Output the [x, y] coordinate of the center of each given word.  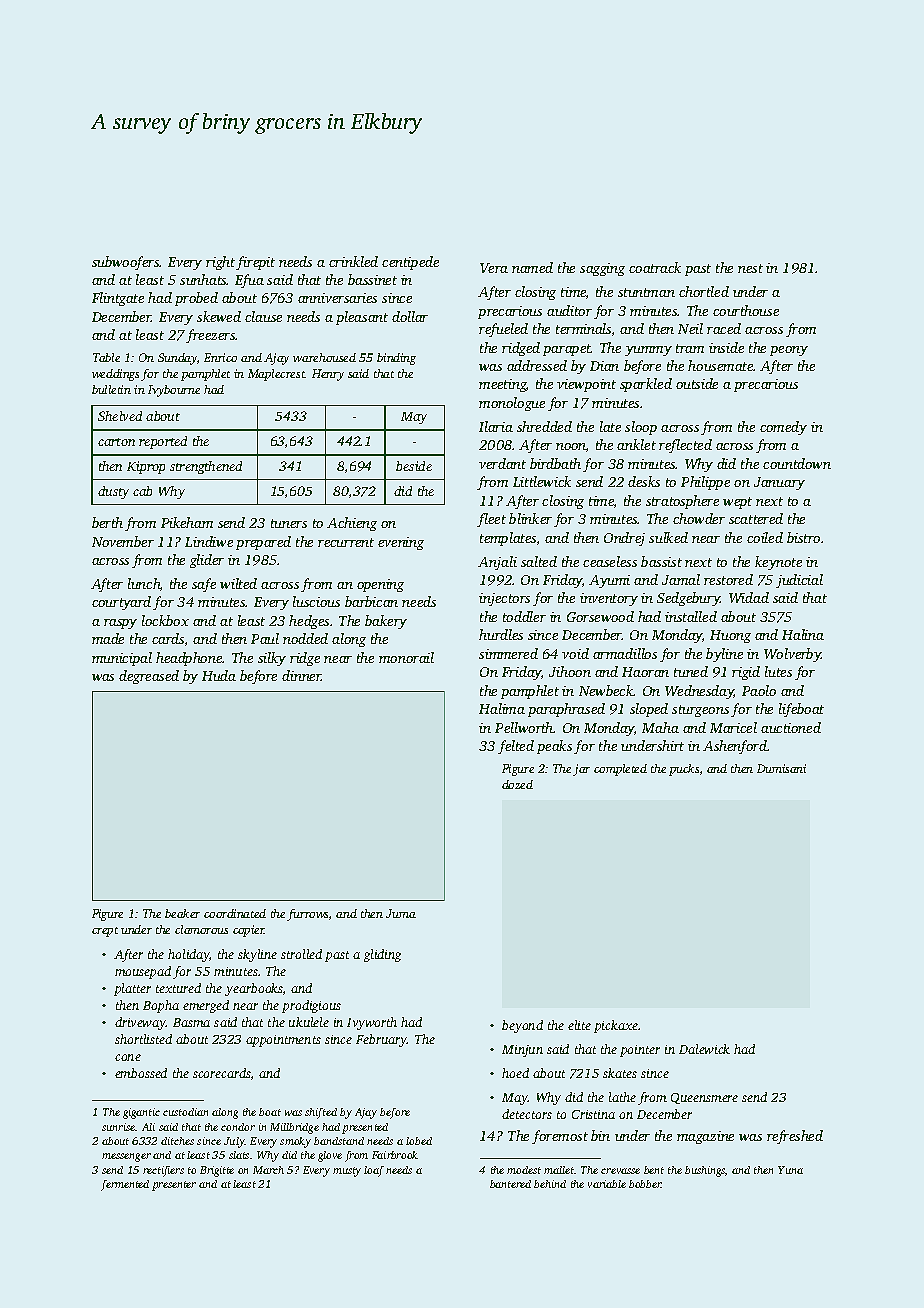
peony [789, 351]
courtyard [121, 603]
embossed [141, 1073]
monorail [406, 657]
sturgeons [700, 711]
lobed [419, 1141]
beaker [182, 913]
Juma [401, 913]
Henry [328, 375]
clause [263, 316]
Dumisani [781, 768]
